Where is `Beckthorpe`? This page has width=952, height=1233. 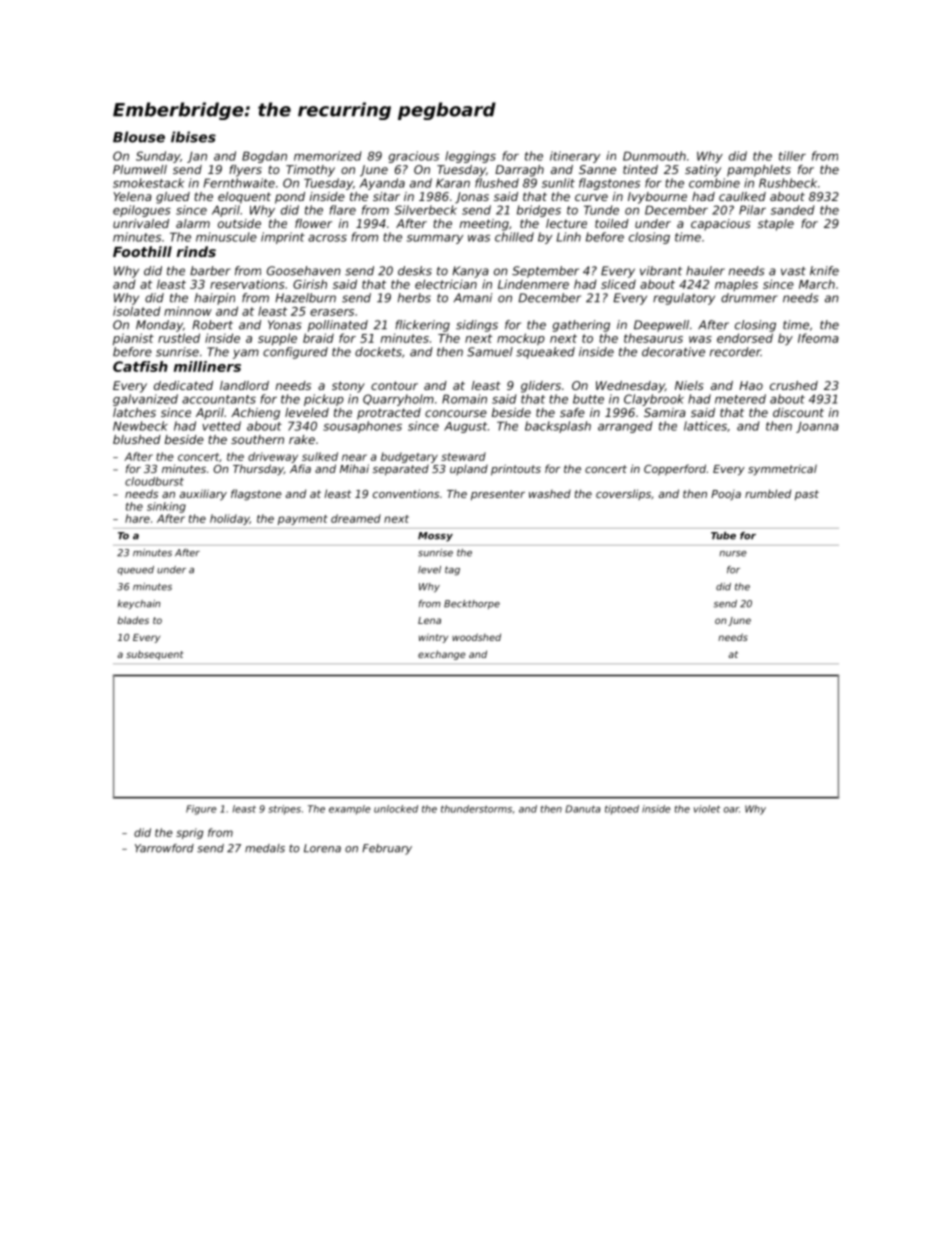 Beckthorpe is located at coordinates (472, 604).
